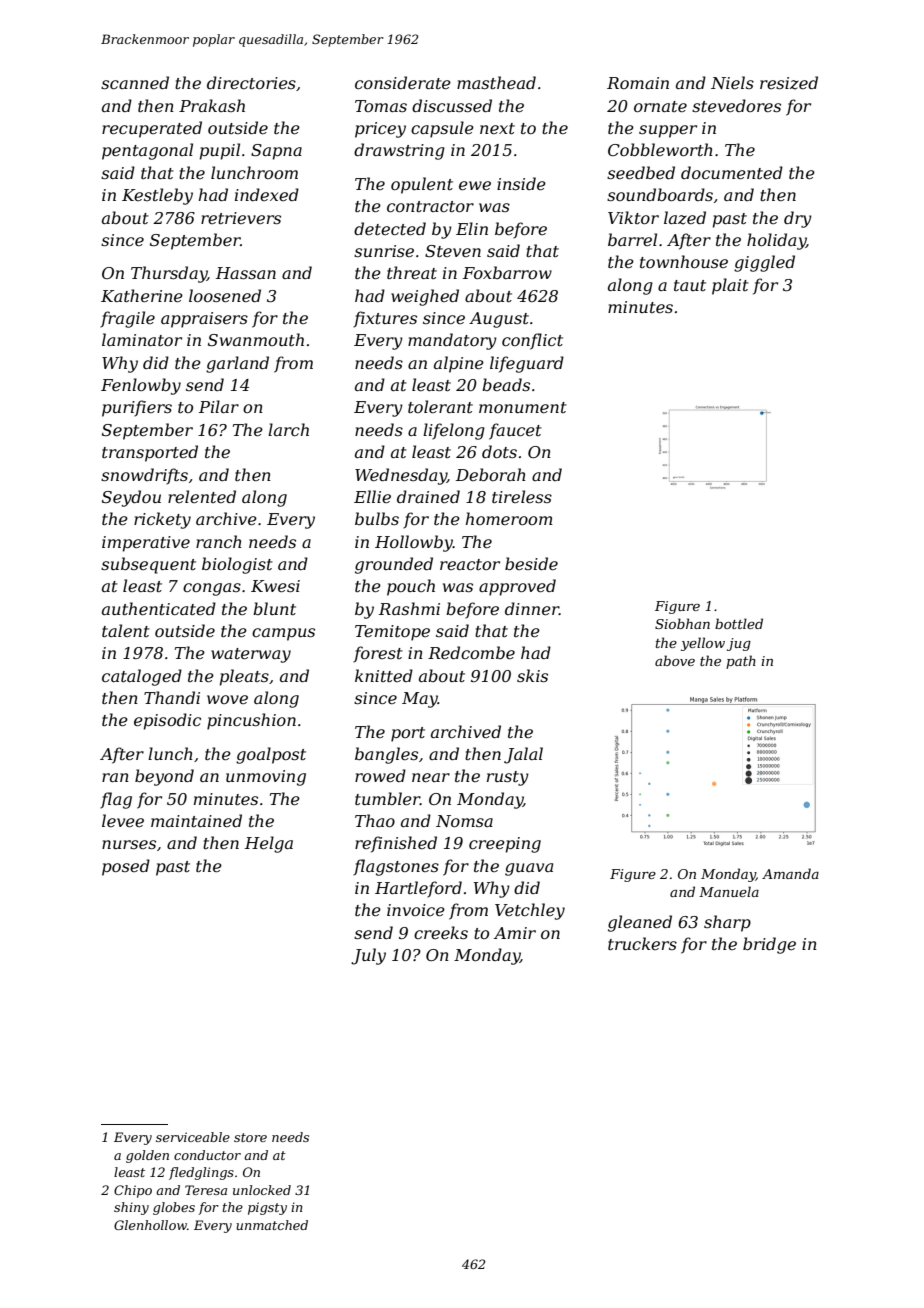 Image resolution: width=924 pixels, height=1308 pixels. What do you see at coordinates (251, 82) in the document?
I see `directories` at bounding box center [251, 82].
